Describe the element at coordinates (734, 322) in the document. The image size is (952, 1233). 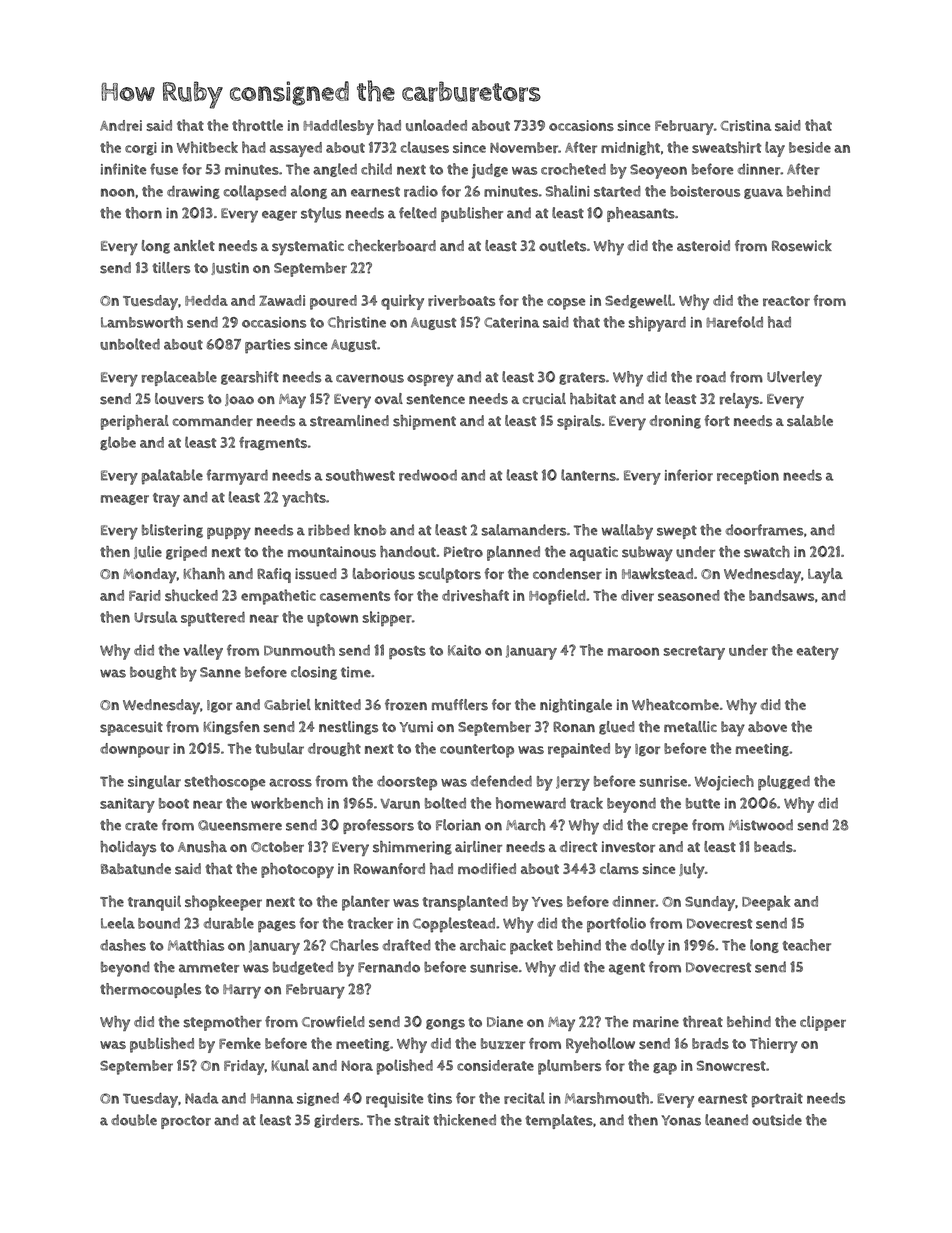
I see `Harefold` at that location.
